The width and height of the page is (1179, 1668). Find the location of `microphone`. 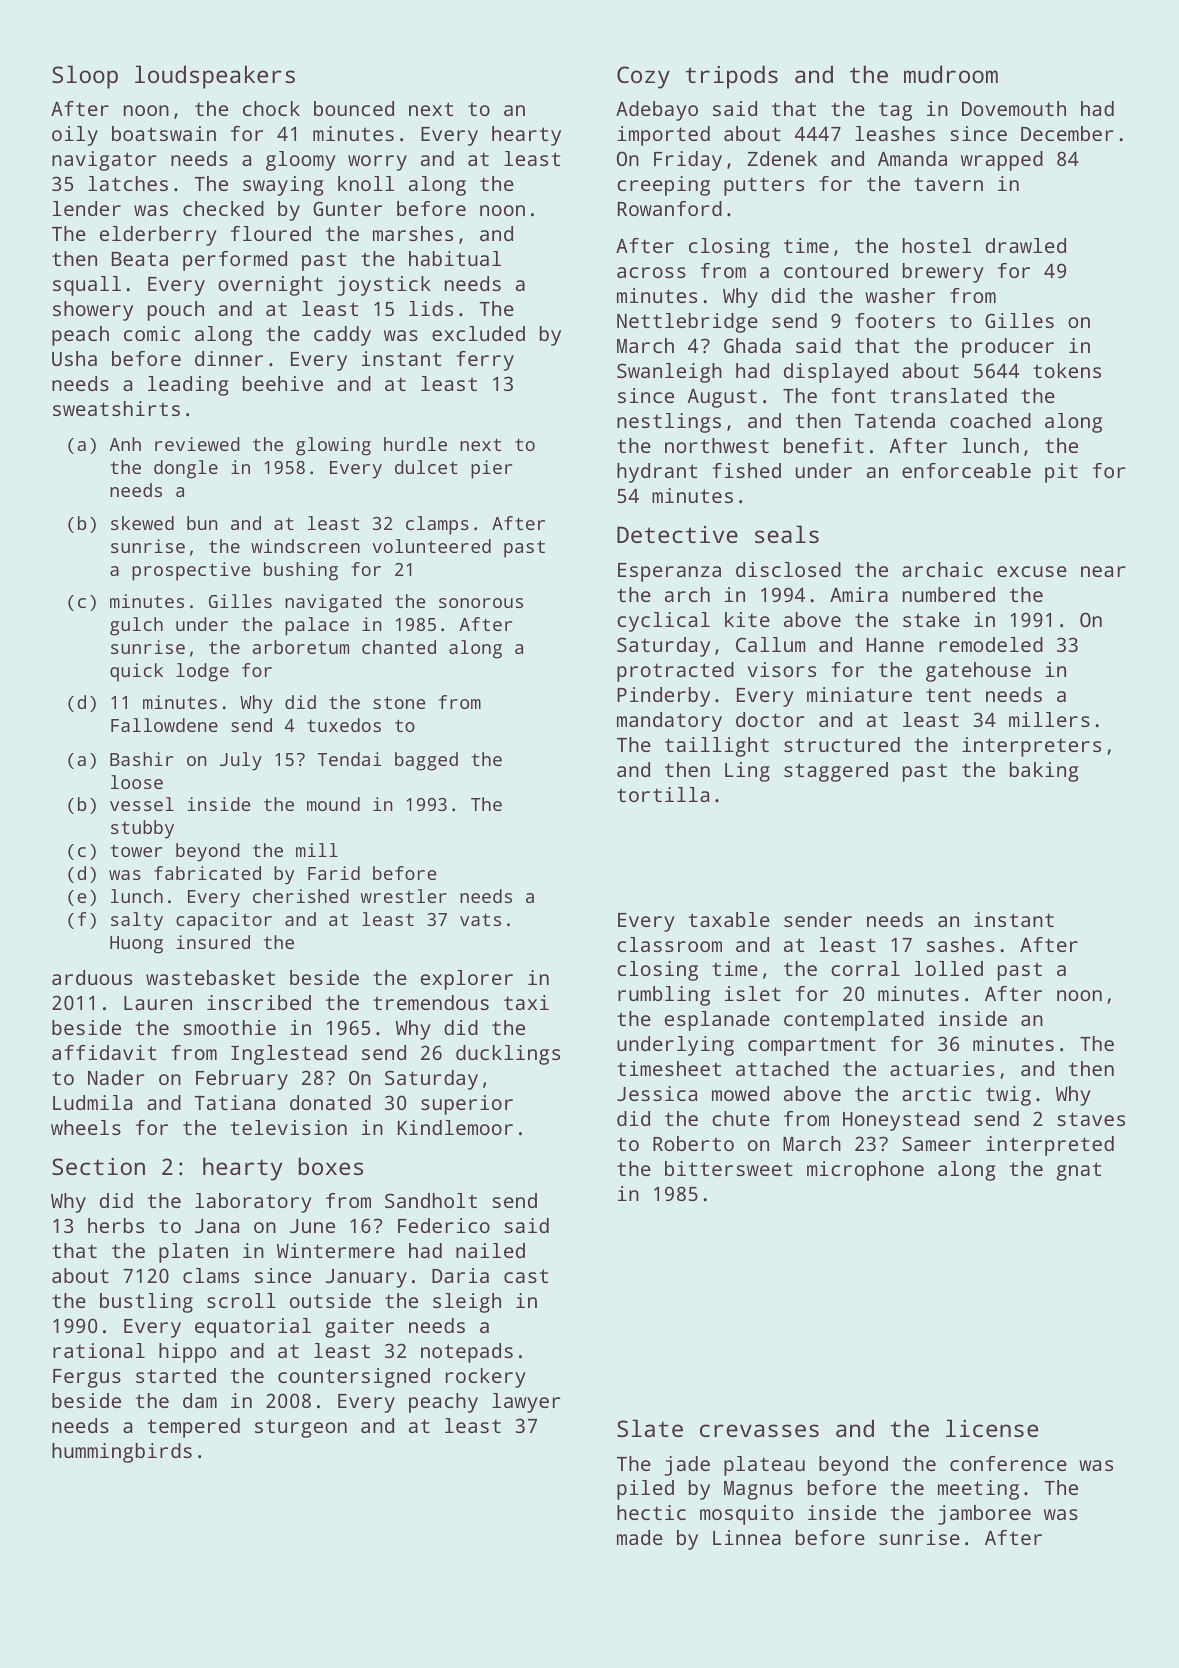

microphone is located at coordinates (865, 1171).
